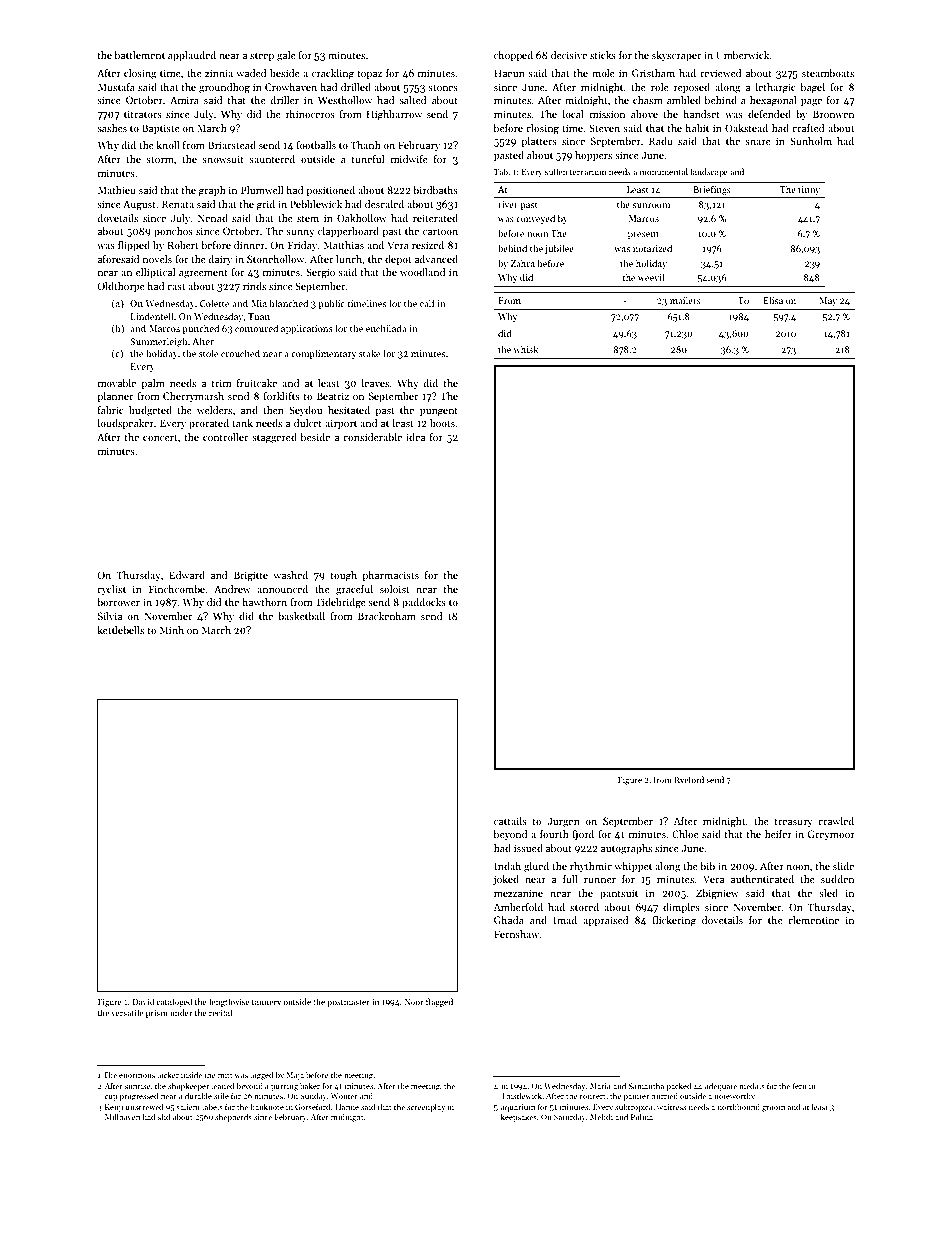 This screenshot has height=1233, width=952. I want to click on kettlebells, so click(120, 630).
